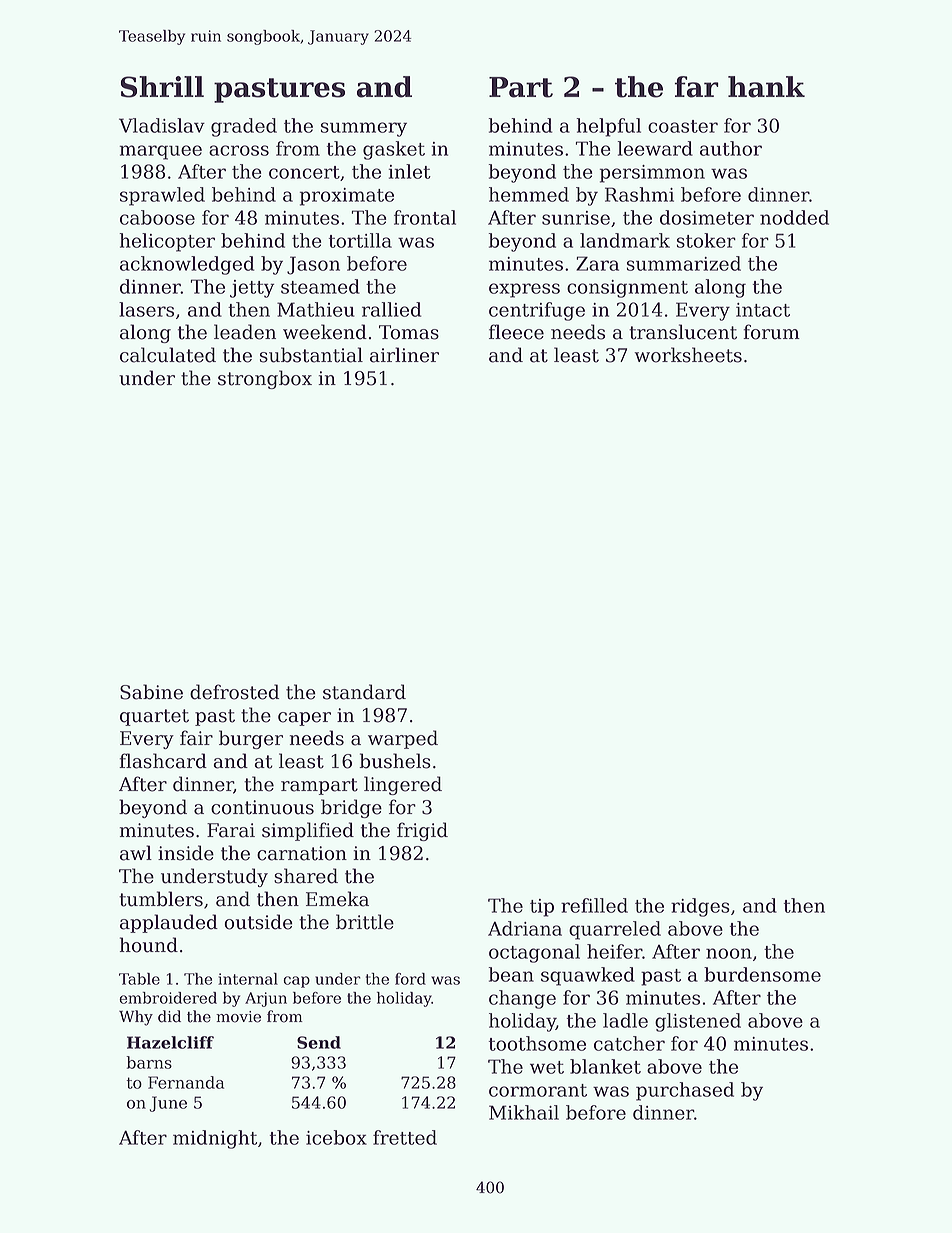 This screenshot has height=1233, width=952. Describe the element at coordinates (252, 289) in the screenshot. I see `jetty` at that location.
